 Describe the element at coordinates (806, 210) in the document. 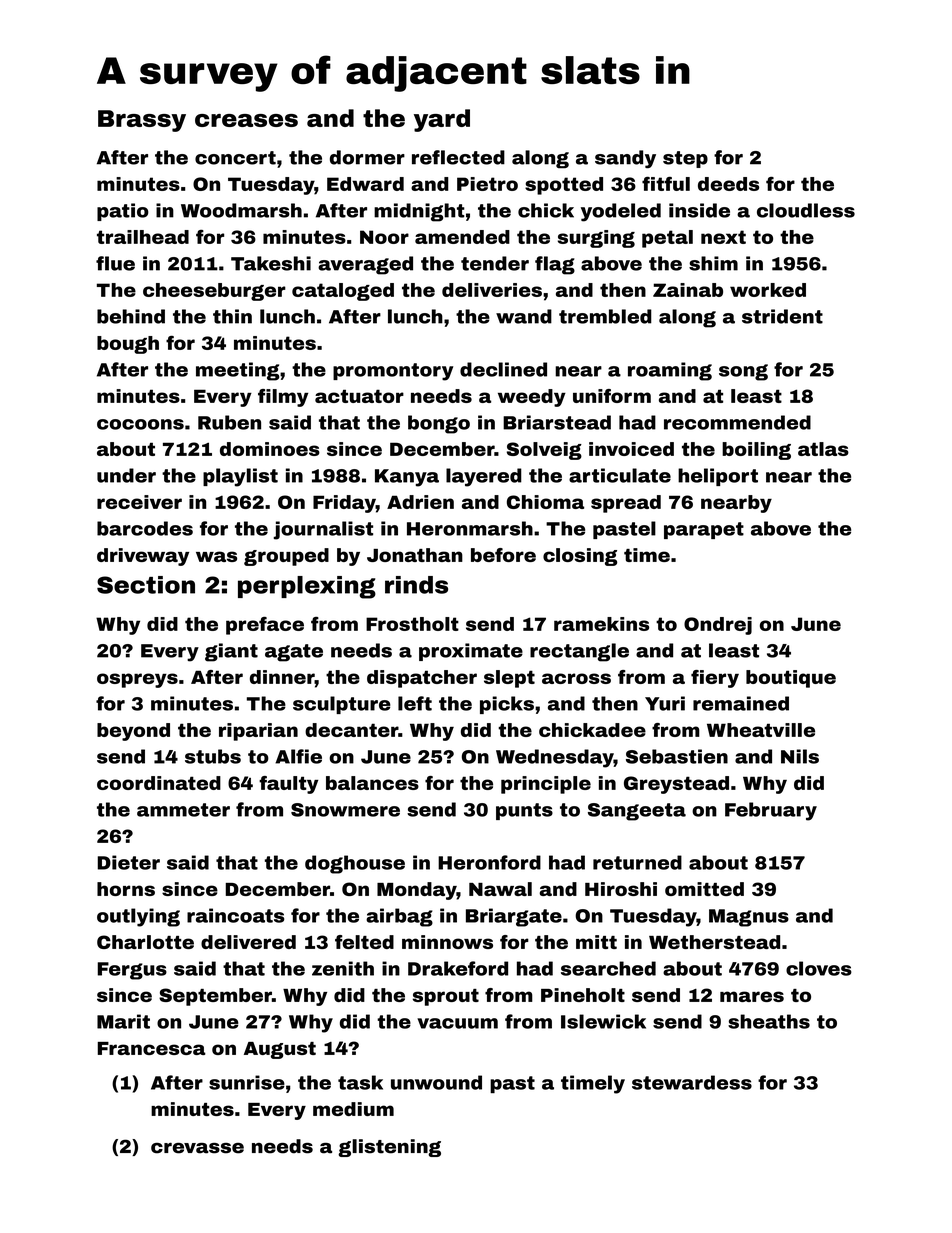

I see `cloudless` at that location.
